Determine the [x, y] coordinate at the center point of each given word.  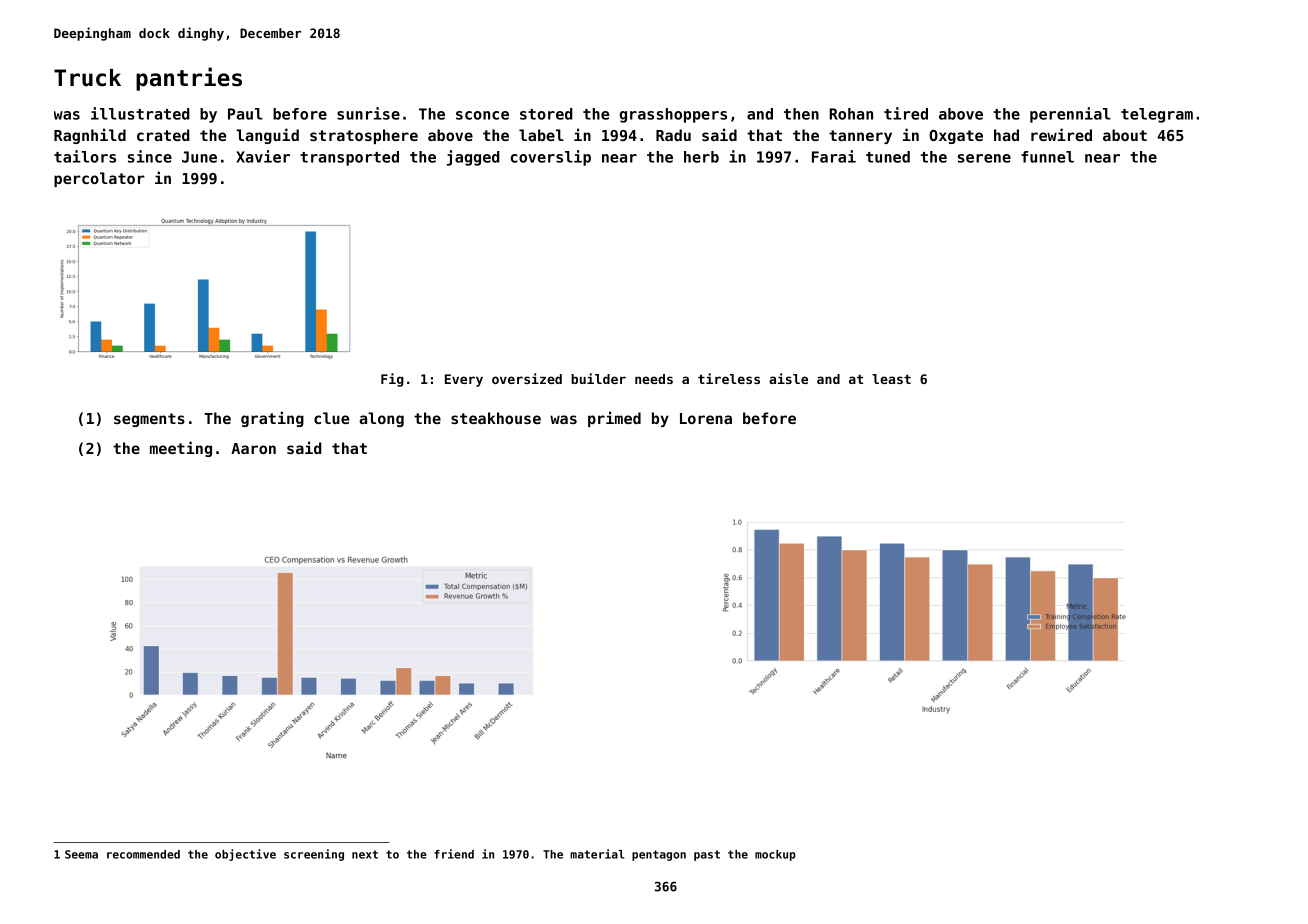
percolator [99, 179]
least [891, 379]
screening [314, 855]
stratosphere [364, 136]
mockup [775, 855]
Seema [81, 854]
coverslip [551, 158]
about [1125, 135]
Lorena [706, 418]
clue [331, 418]
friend [454, 854]
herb [701, 157]
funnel [1047, 157]
